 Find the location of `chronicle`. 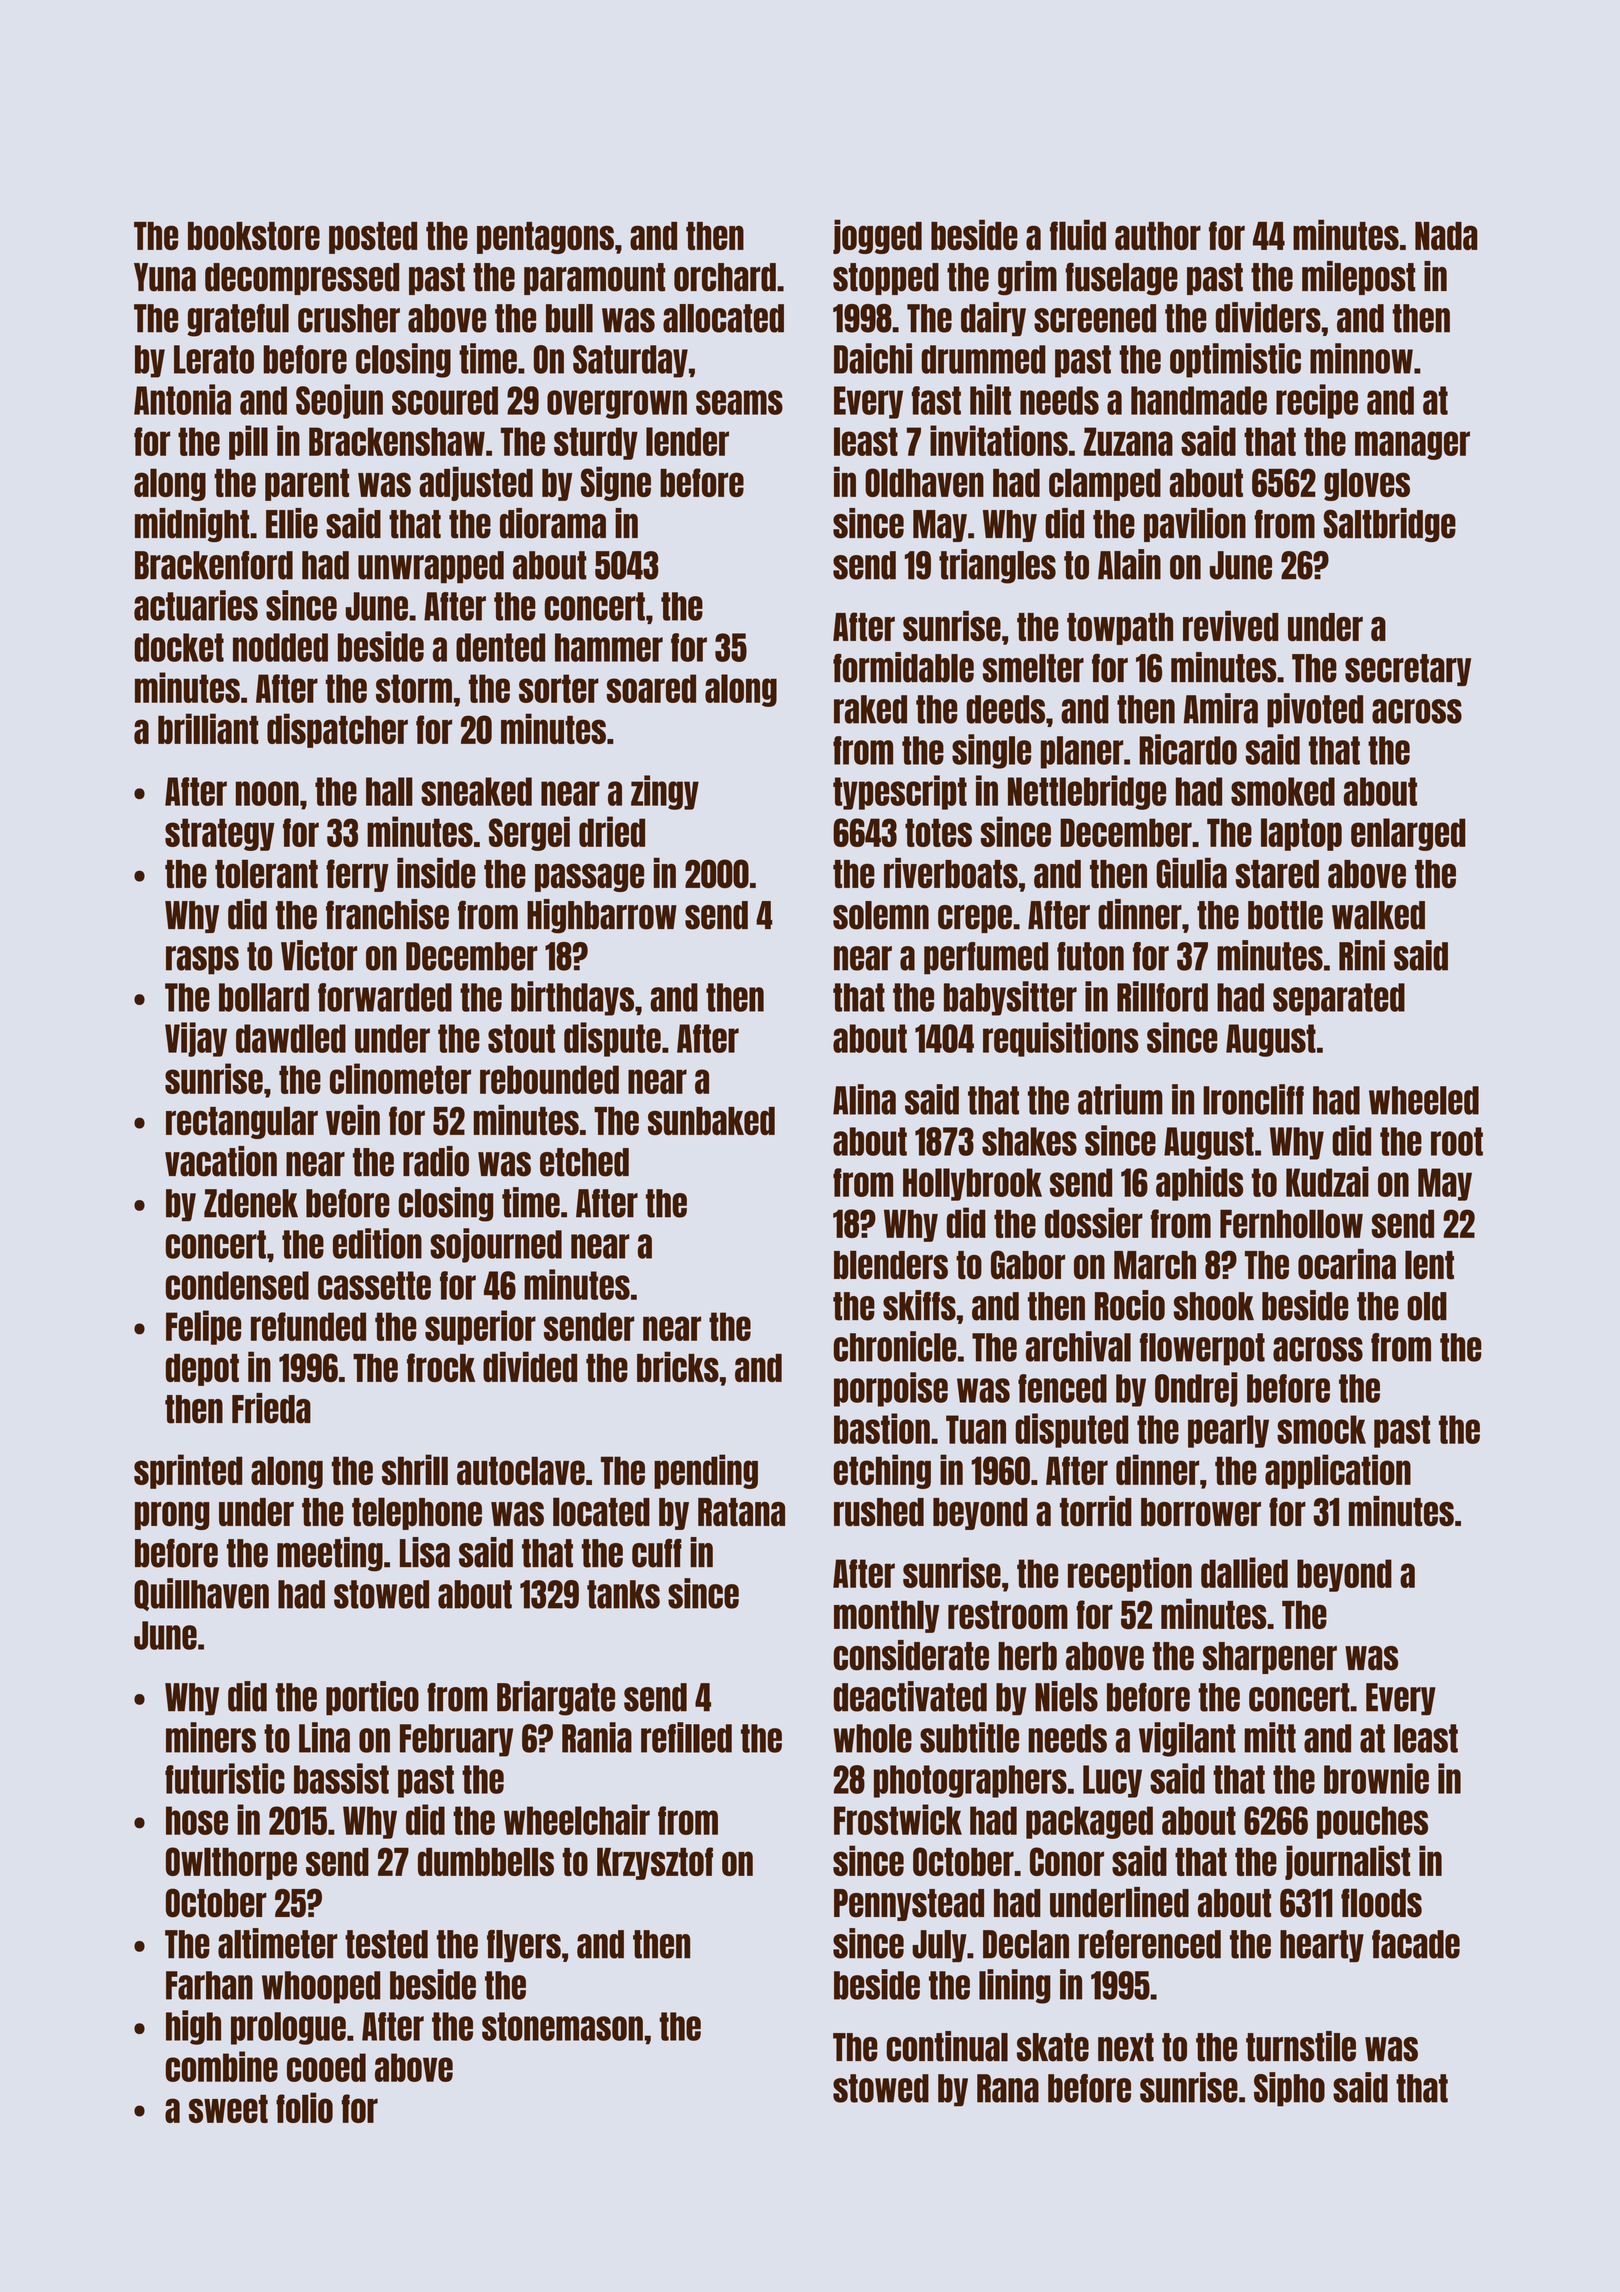

chronicle is located at coordinates (895, 1346).
